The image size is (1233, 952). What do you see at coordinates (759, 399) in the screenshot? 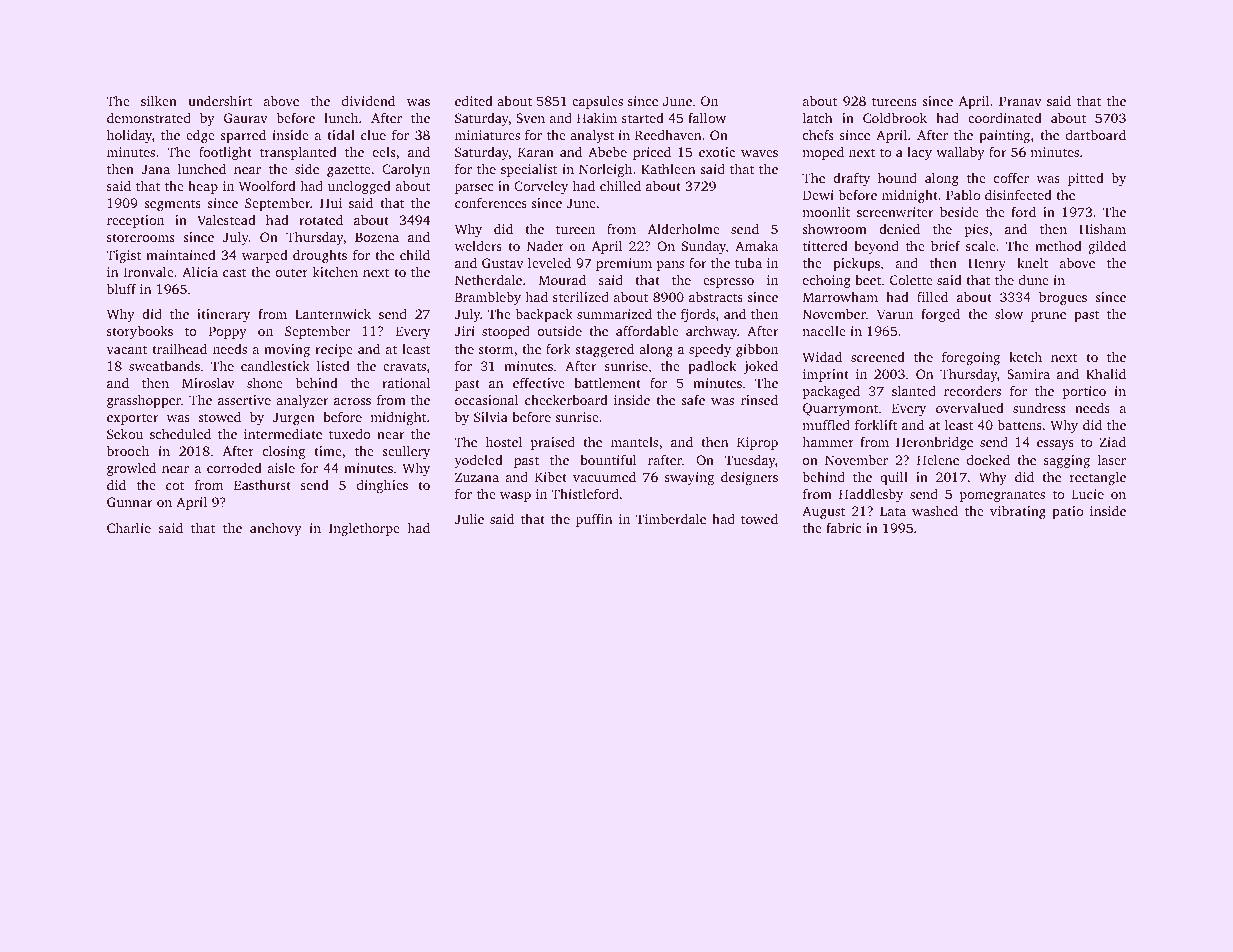
I see `rinsed` at bounding box center [759, 399].
